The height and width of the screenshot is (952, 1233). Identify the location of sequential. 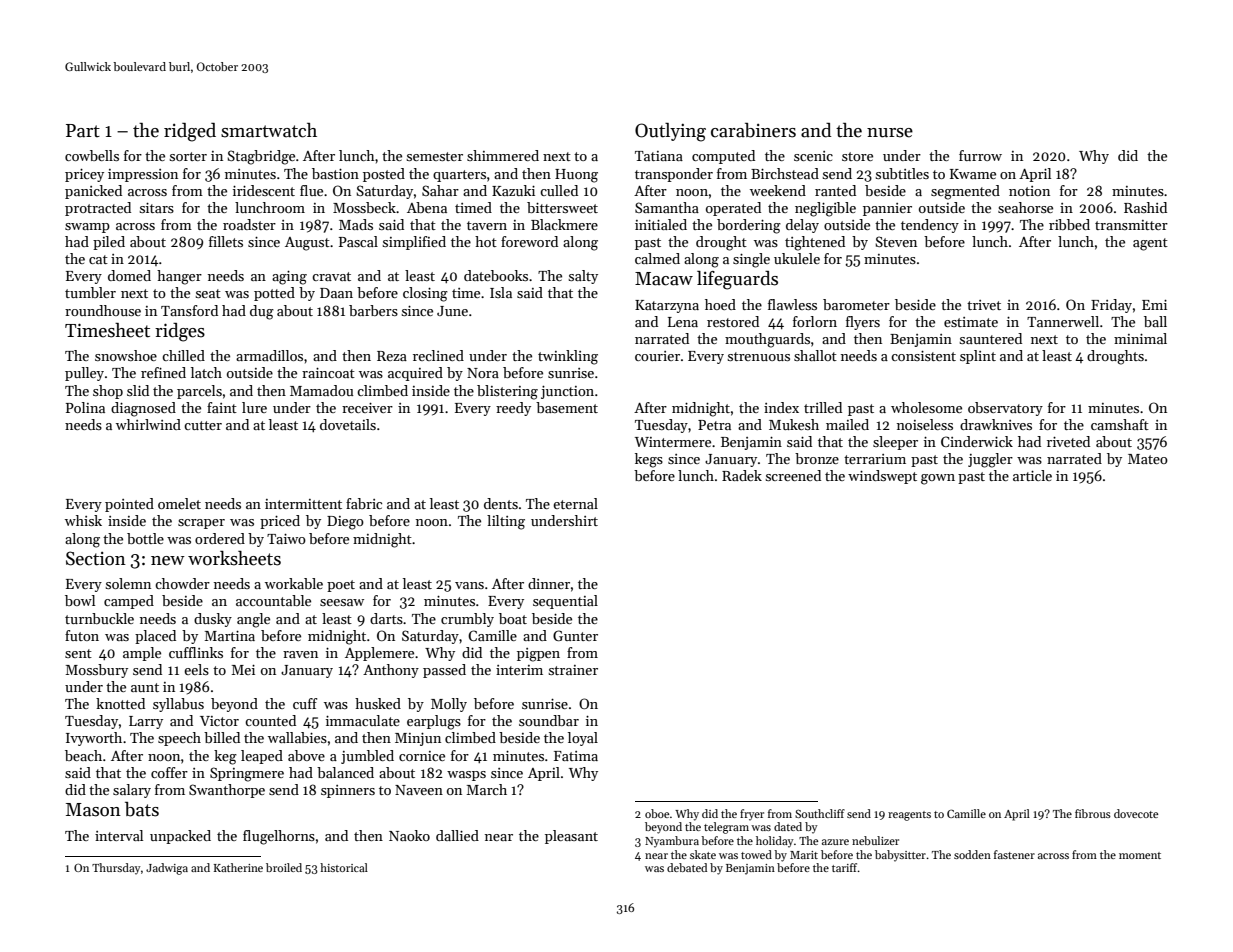
(565, 602).
